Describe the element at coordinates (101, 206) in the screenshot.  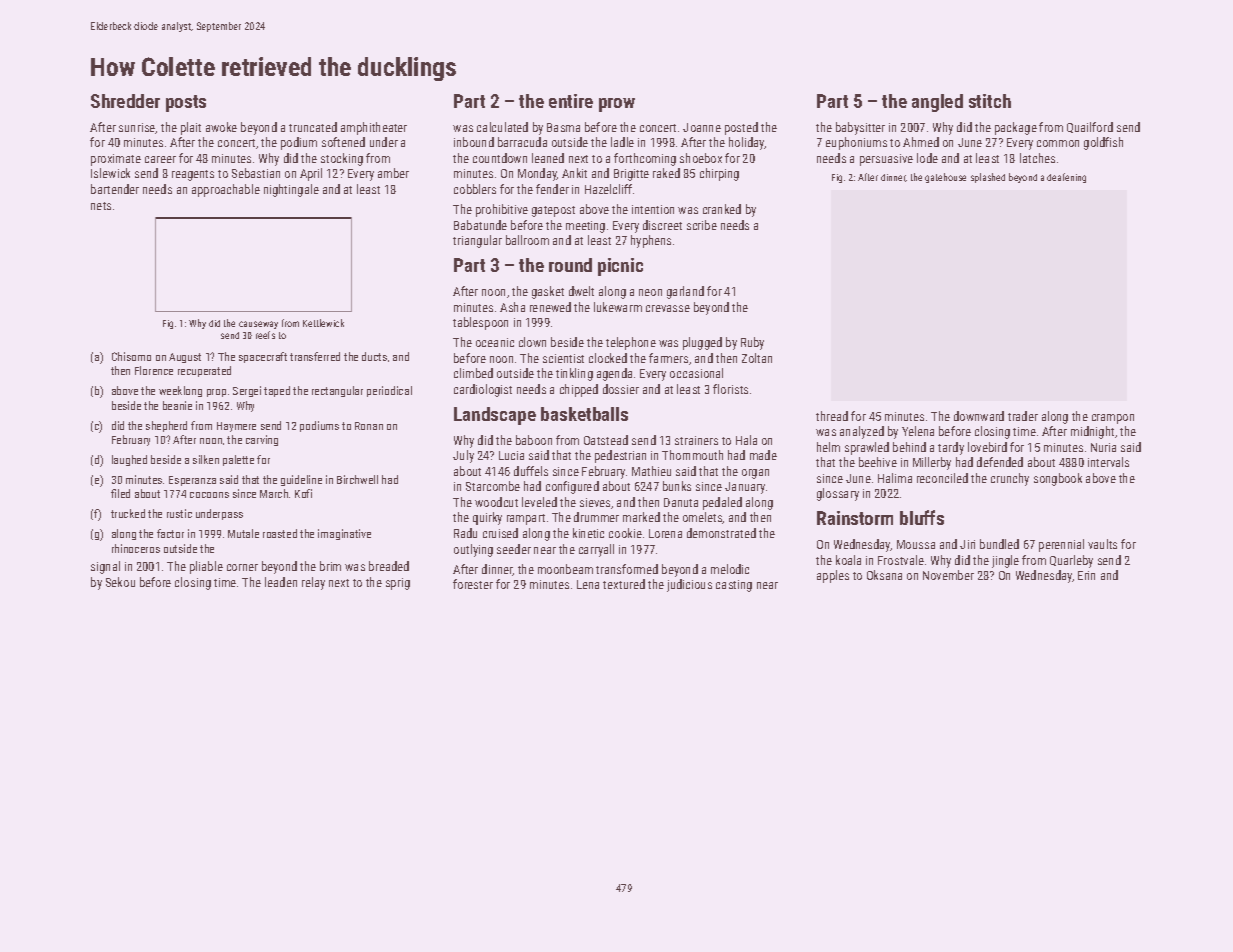
I see `nets` at that location.
